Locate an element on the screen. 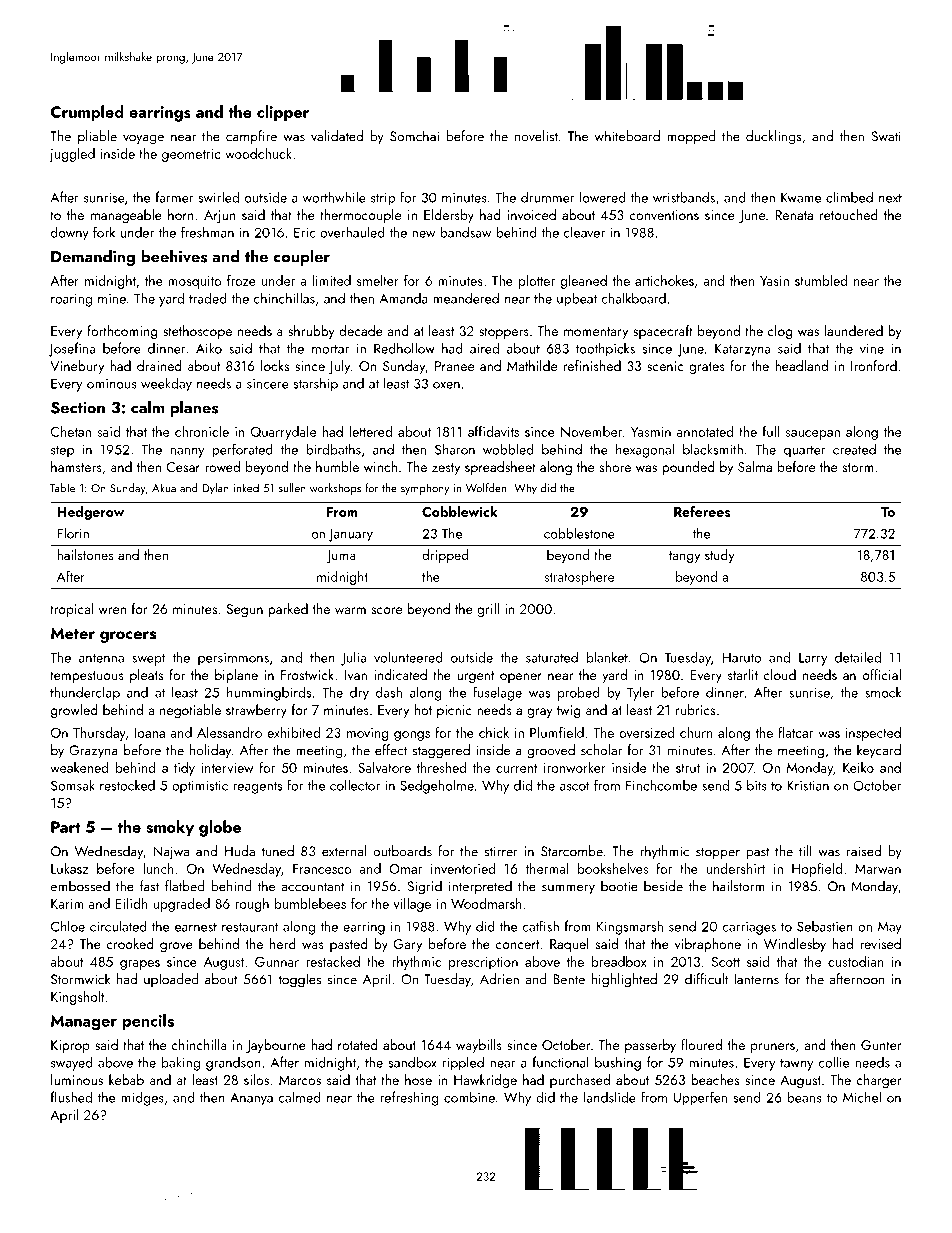 This screenshot has height=1233, width=952. Jaybourne is located at coordinates (276, 1046).
